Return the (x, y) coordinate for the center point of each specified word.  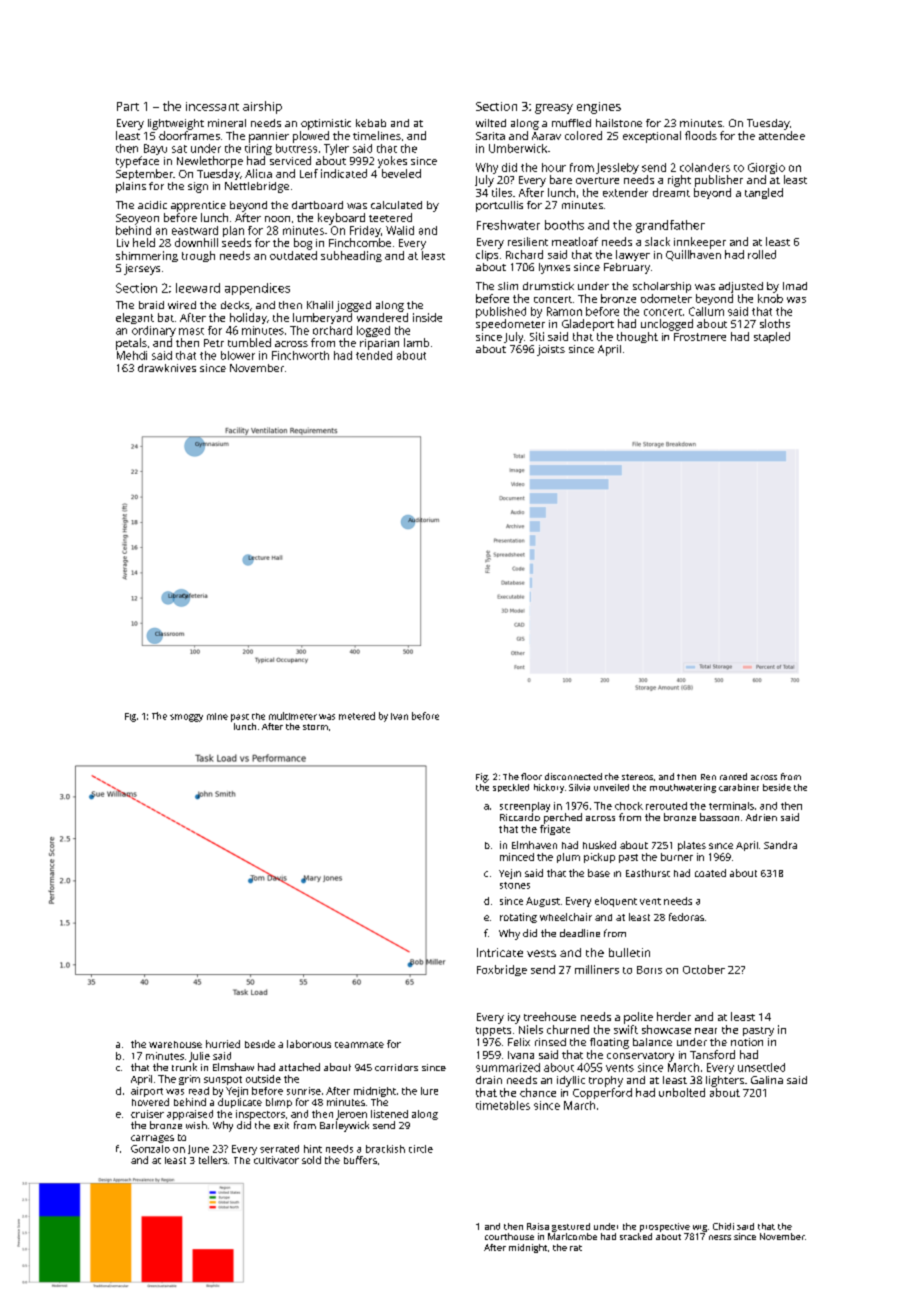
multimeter (293, 716)
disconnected (573, 776)
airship (262, 107)
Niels (531, 1029)
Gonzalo (150, 1149)
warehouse (175, 1044)
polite (638, 1018)
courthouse (509, 1236)
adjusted (741, 287)
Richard (524, 254)
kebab (371, 123)
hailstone (619, 123)
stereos (637, 777)
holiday (248, 318)
